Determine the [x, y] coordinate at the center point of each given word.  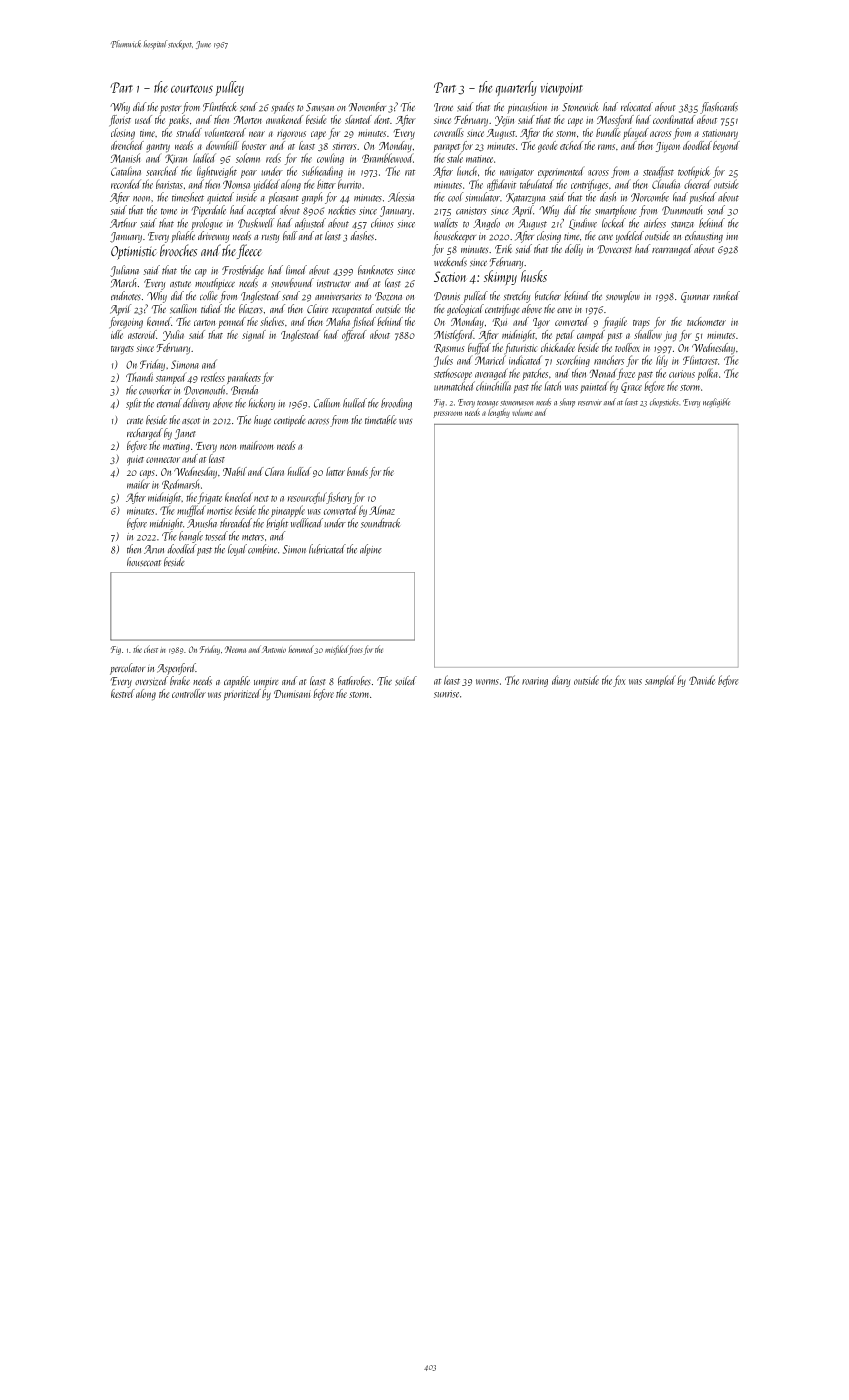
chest [151, 649]
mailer [138, 484]
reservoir [590, 402]
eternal [169, 403]
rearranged [672, 250]
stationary [720, 134]
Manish [125, 158]
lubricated [327, 549]
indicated [525, 360]
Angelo [486, 224]
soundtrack [380, 523]
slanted [358, 119]
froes [356, 650]
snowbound [293, 283]
